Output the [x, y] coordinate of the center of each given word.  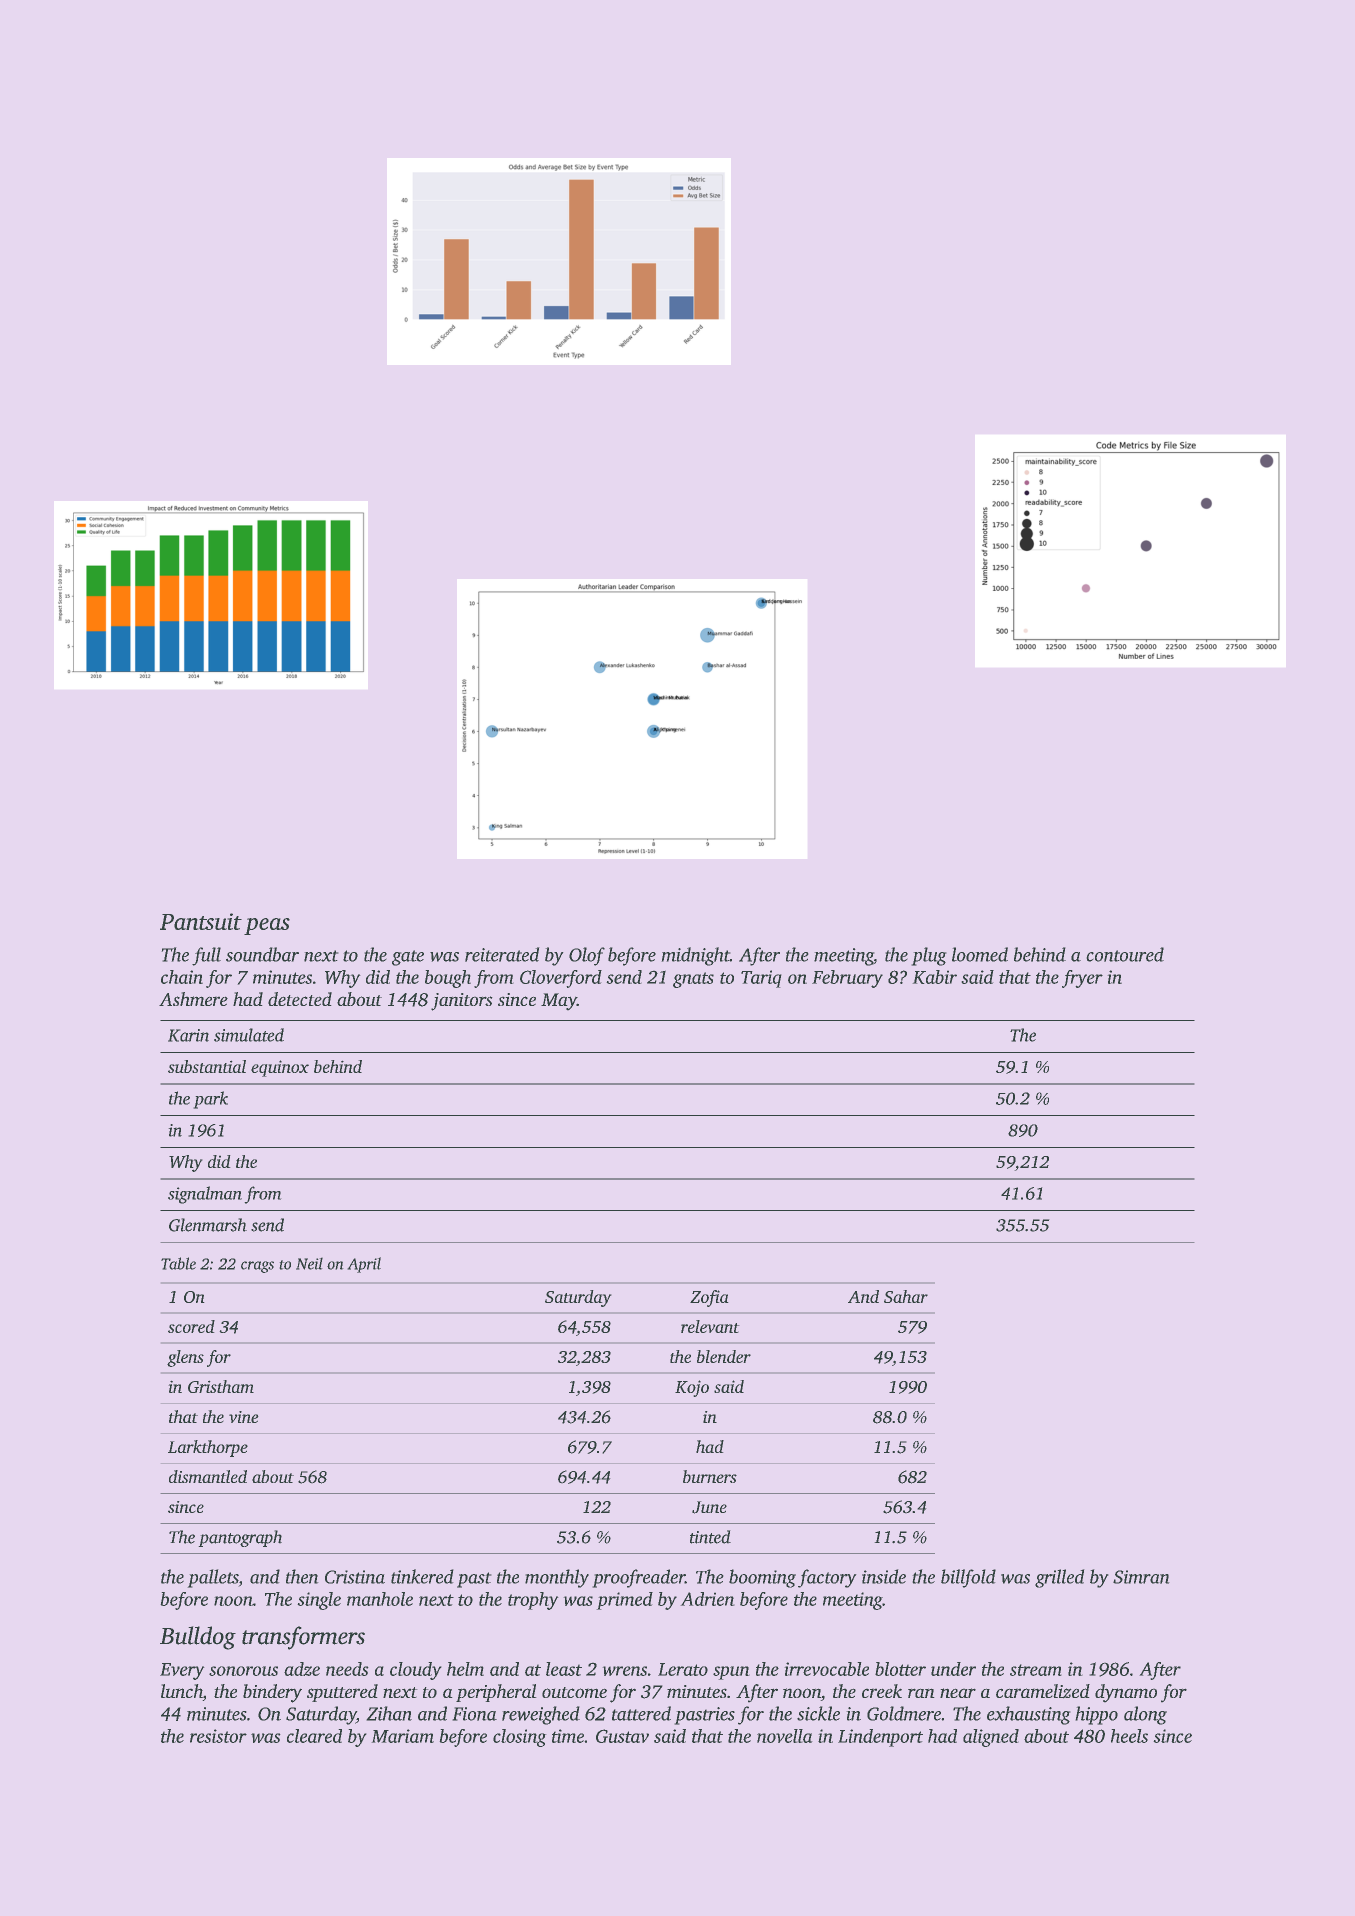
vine [244, 1417]
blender [724, 1356]
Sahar [906, 1296]
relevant [710, 1326]
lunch [182, 1692]
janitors [462, 1002]
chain [182, 977]
